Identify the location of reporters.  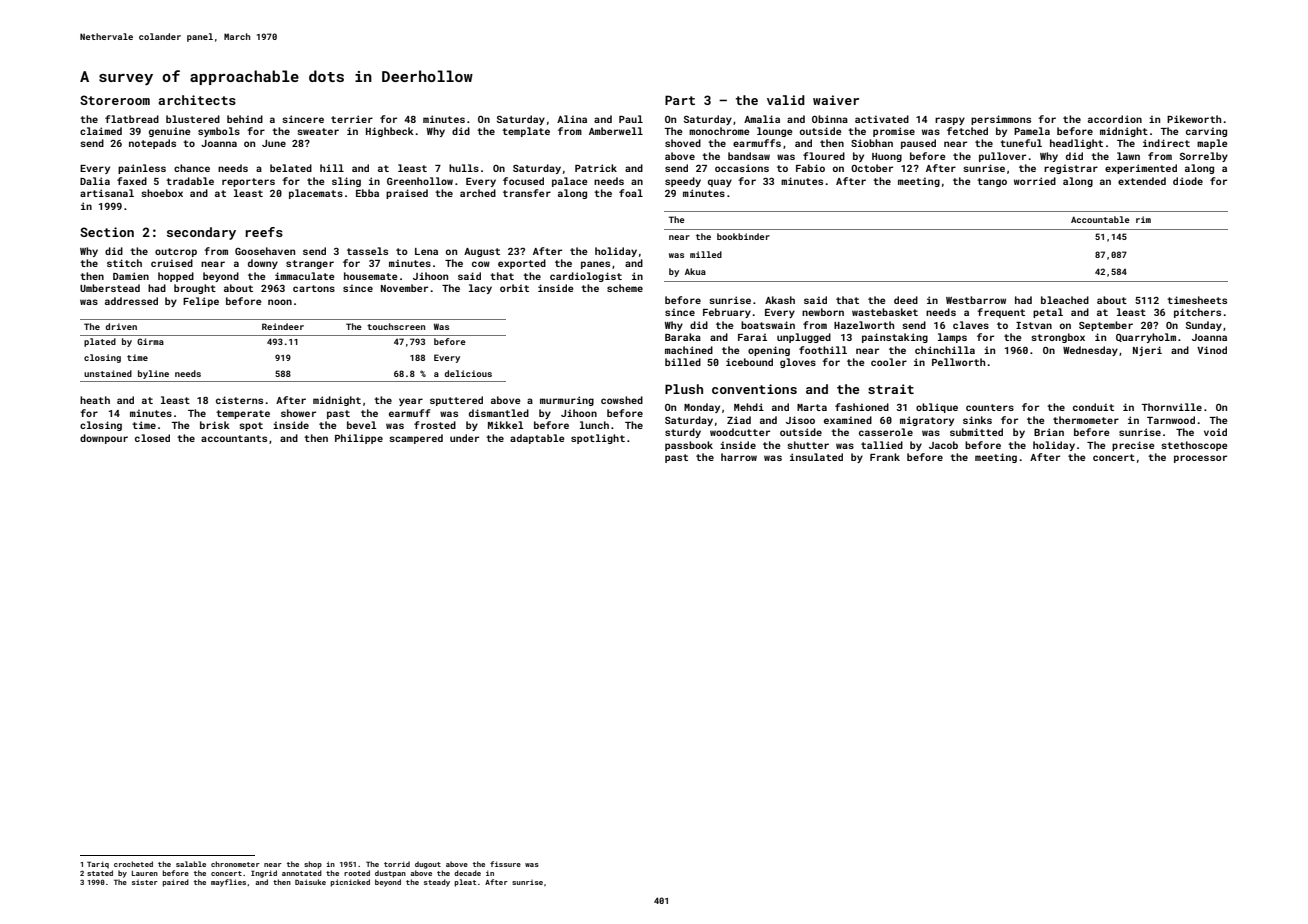
(248, 182).
